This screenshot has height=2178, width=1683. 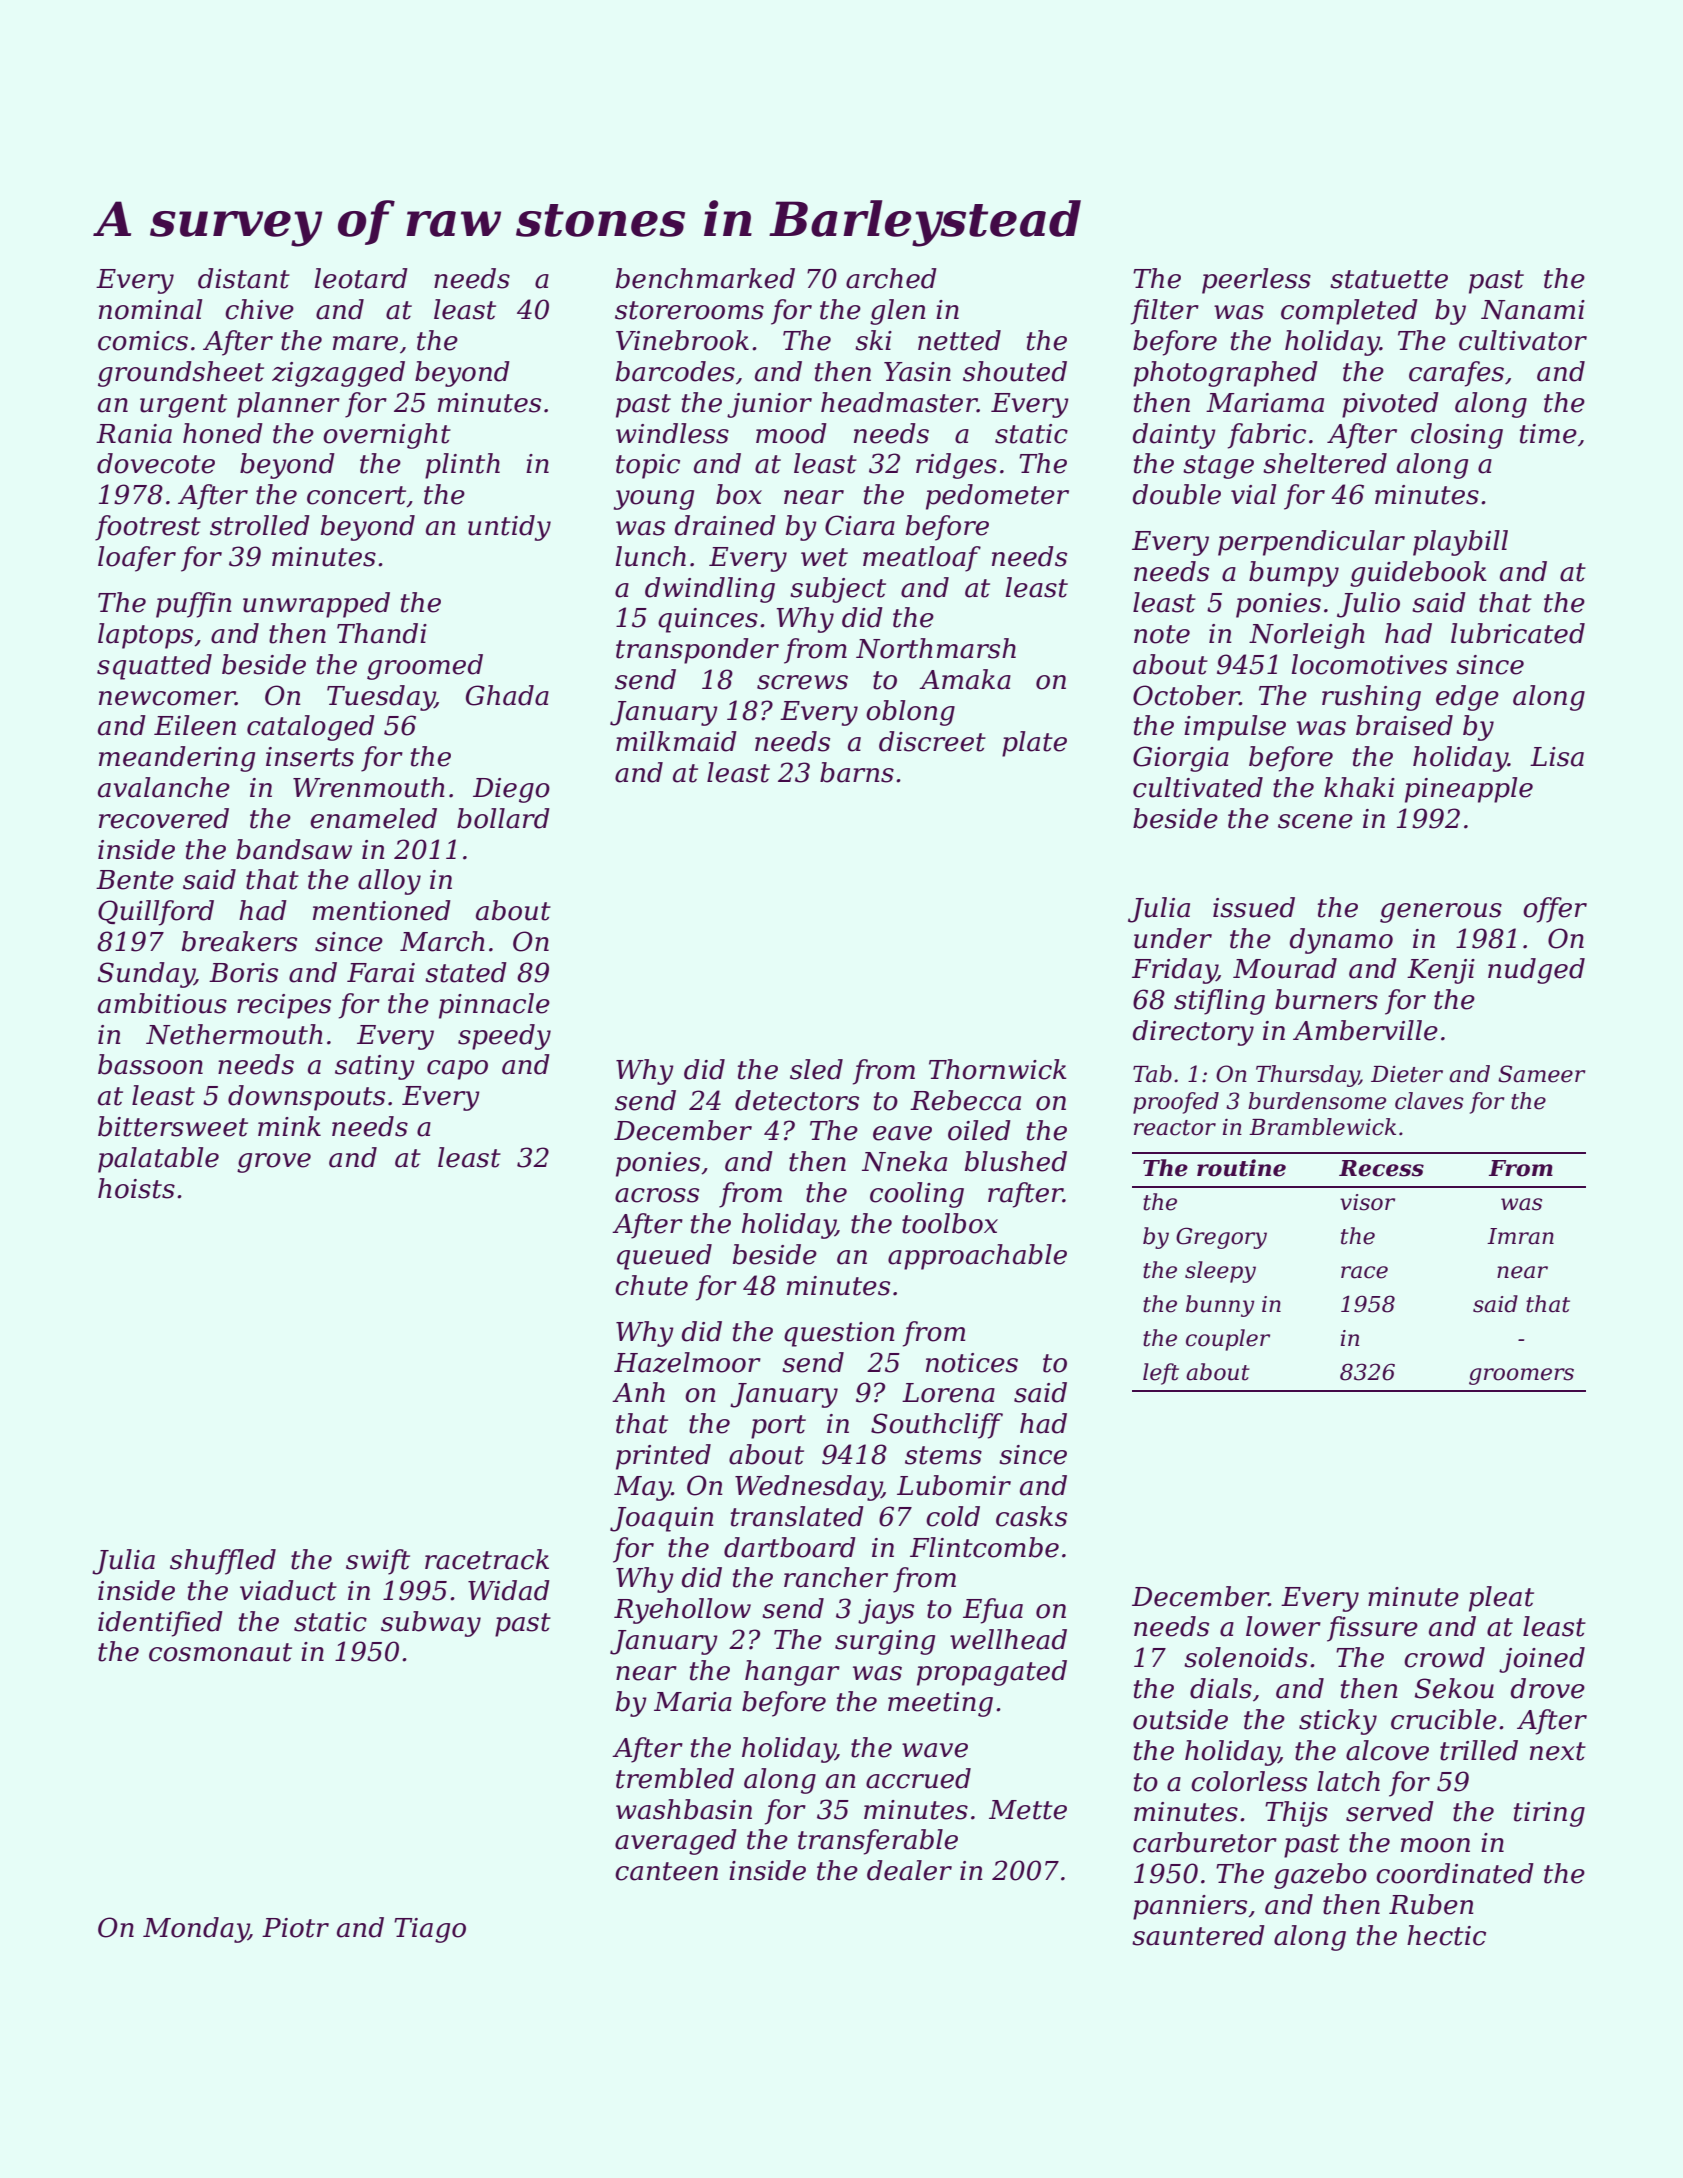 I want to click on guidebook, so click(x=1418, y=574).
